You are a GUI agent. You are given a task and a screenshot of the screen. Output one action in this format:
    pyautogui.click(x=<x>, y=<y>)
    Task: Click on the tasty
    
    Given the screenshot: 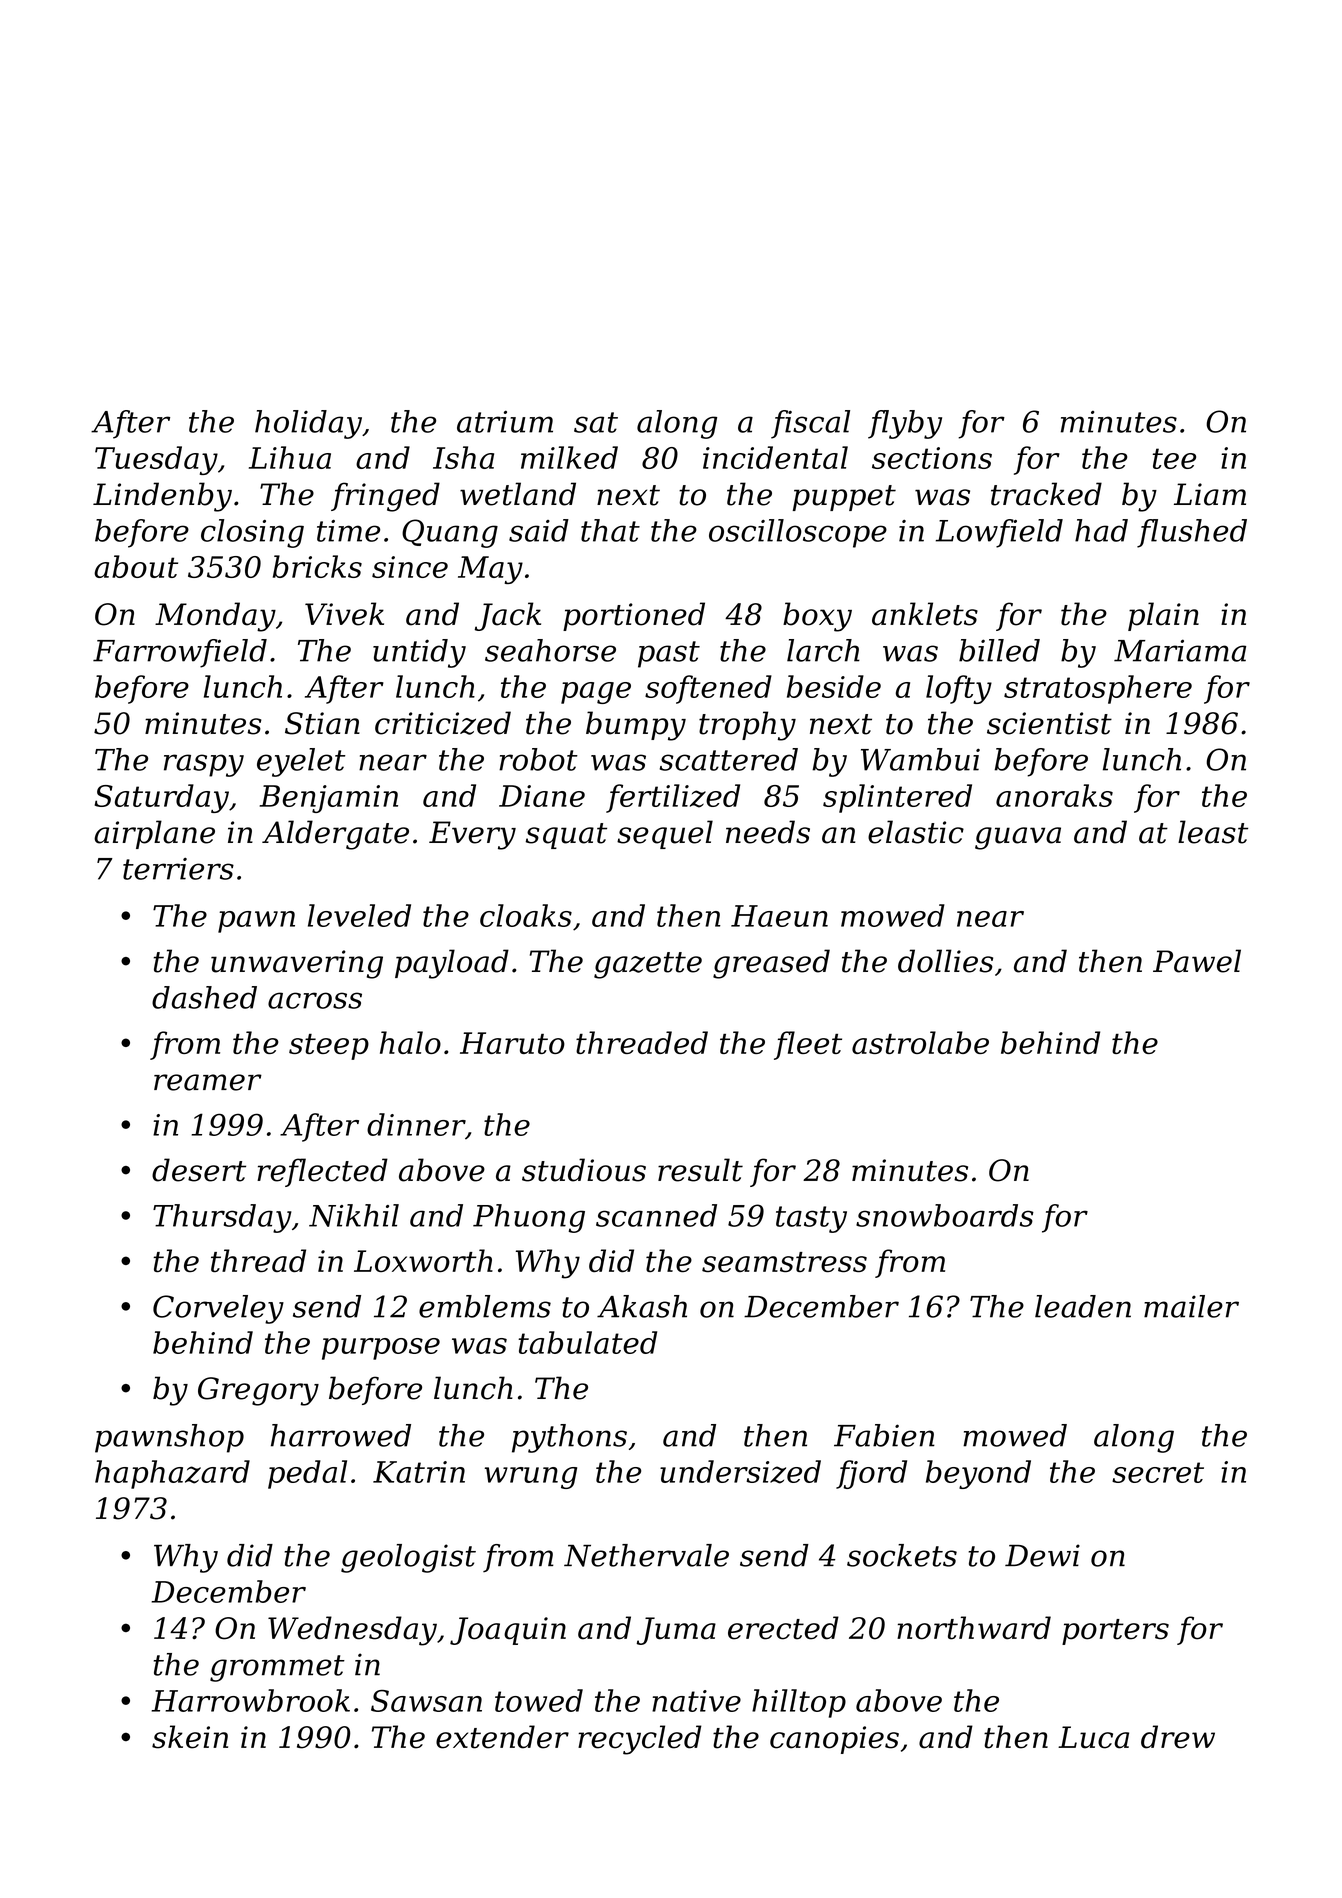 What is the action you would take?
    pyautogui.click(x=811, y=1219)
